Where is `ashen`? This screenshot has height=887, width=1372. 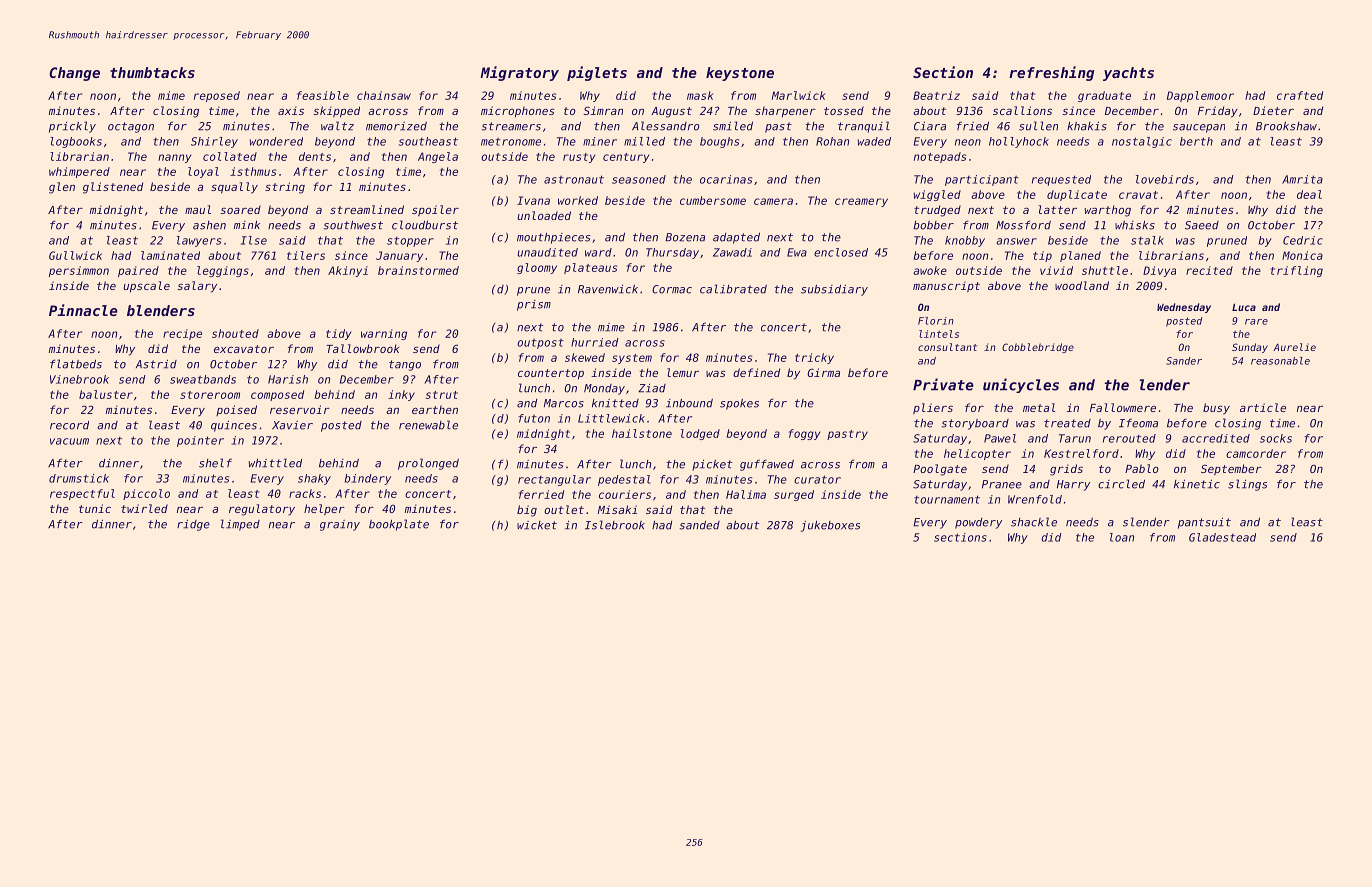
ashen is located at coordinates (209, 225).
